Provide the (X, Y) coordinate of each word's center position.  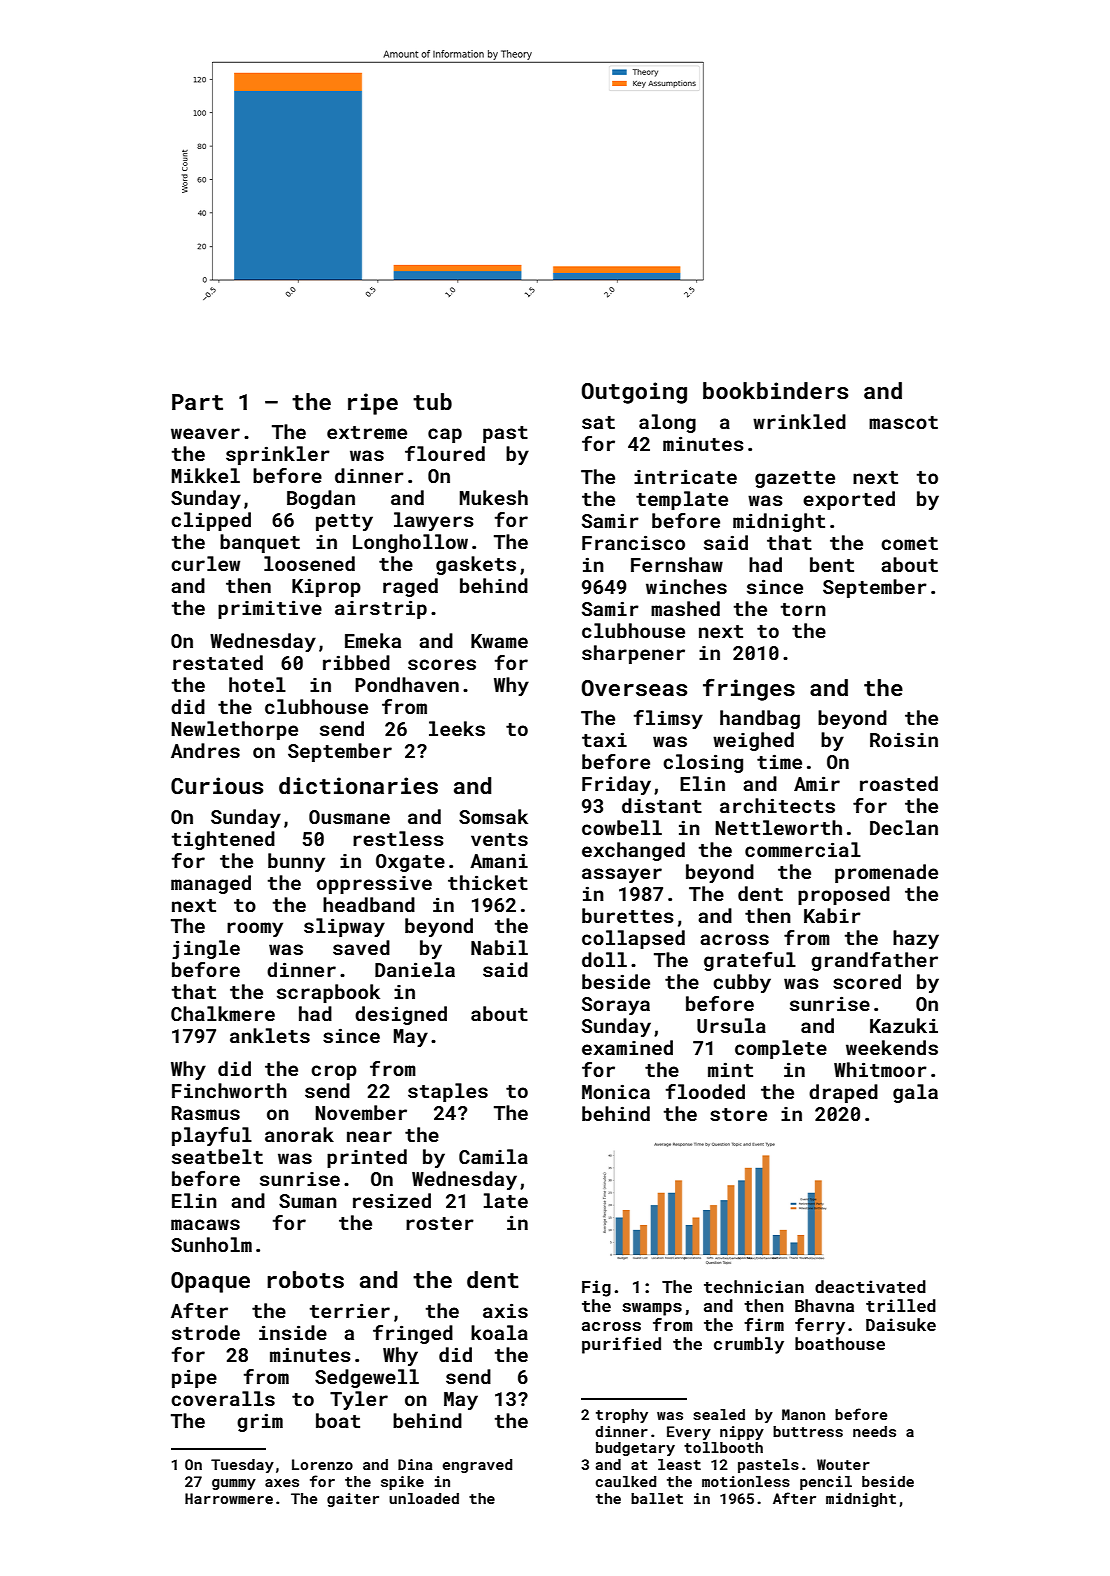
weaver (205, 433)
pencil (826, 1483)
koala (499, 1332)
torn (803, 609)
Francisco (633, 542)
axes (282, 1483)
